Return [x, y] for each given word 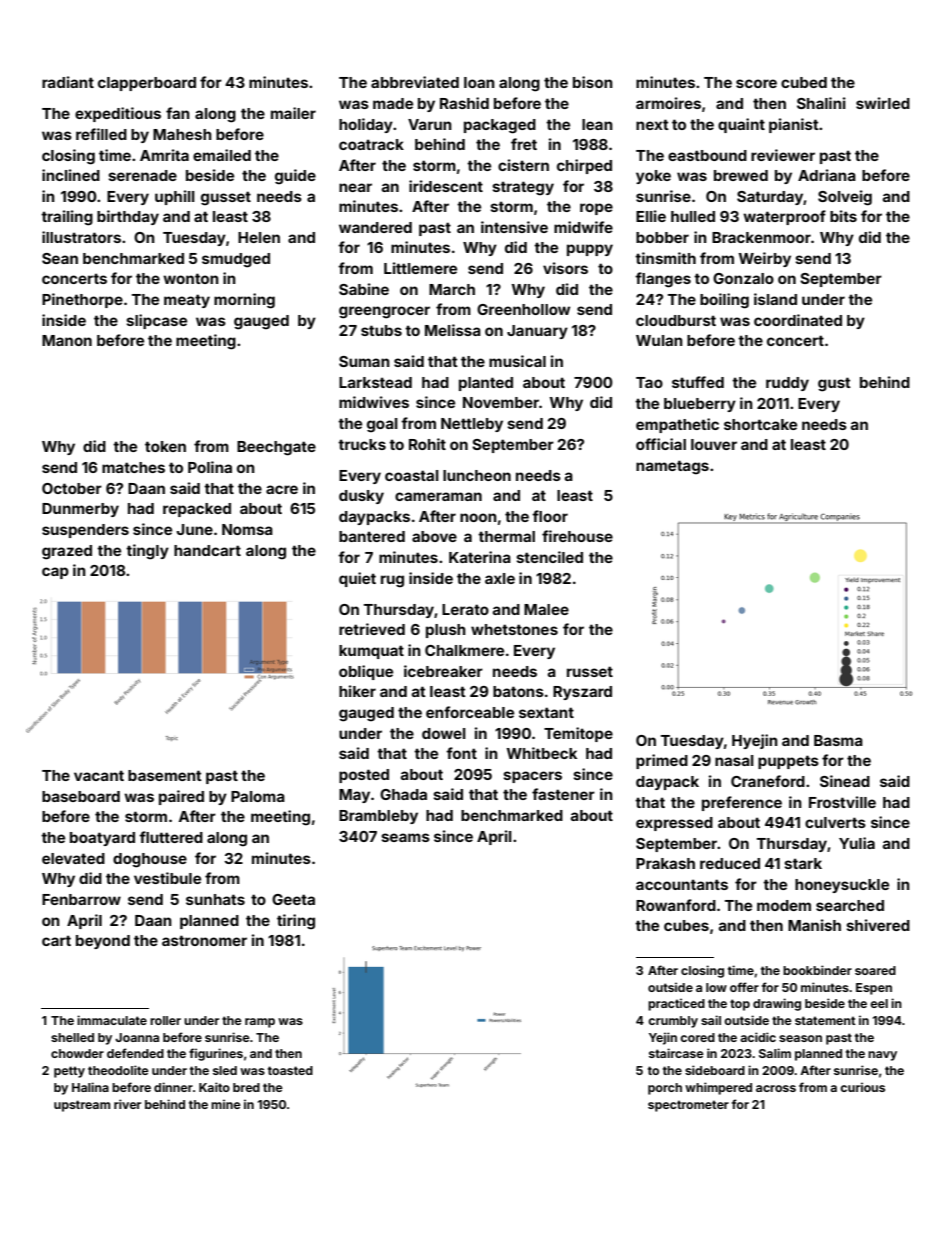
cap [55, 573]
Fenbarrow [81, 899]
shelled [72, 1037]
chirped [584, 166]
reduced [730, 863]
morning [244, 301]
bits [843, 216]
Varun [430, 124]
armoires [668, 103]
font [461, 753]
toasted [290, 1070]
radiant [68, 82]
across [776, 1088]
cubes [686, 925]
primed [662, 761]
